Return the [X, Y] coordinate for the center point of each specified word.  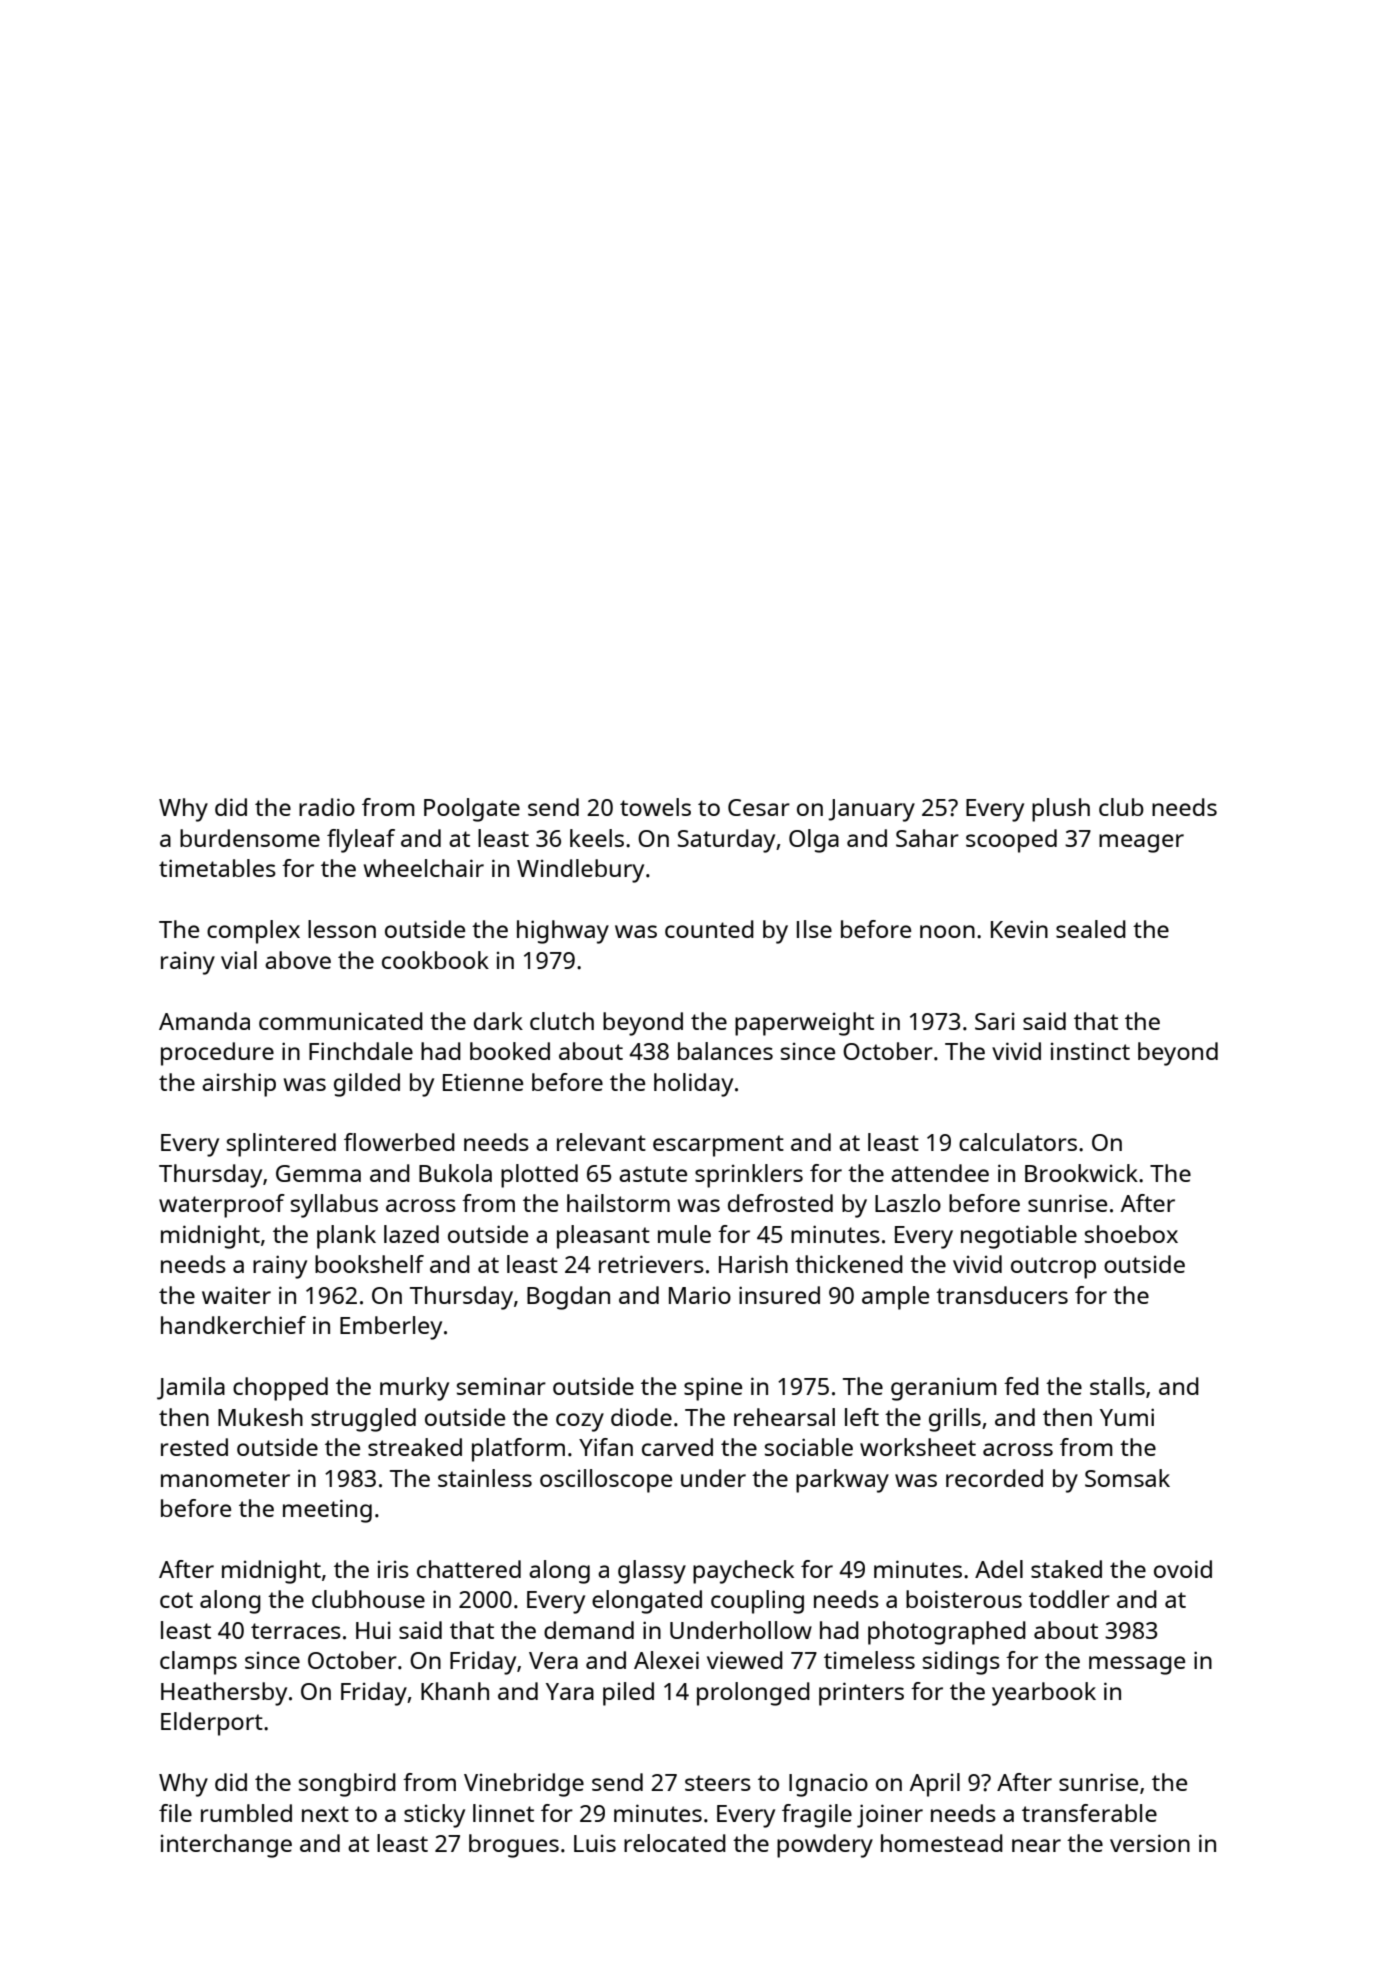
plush [1061, 810]
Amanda [204, 1021]
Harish [753, 1264]
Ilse [814, 929]
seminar [501, 1386]
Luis [595, 1843]
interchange [226, 1846]
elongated [647, 1602]
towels [655, 807]
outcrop [1053, 1268]
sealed [1091, 929]
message [1137, 1665]
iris [393, 1569]
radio [327, 807]
